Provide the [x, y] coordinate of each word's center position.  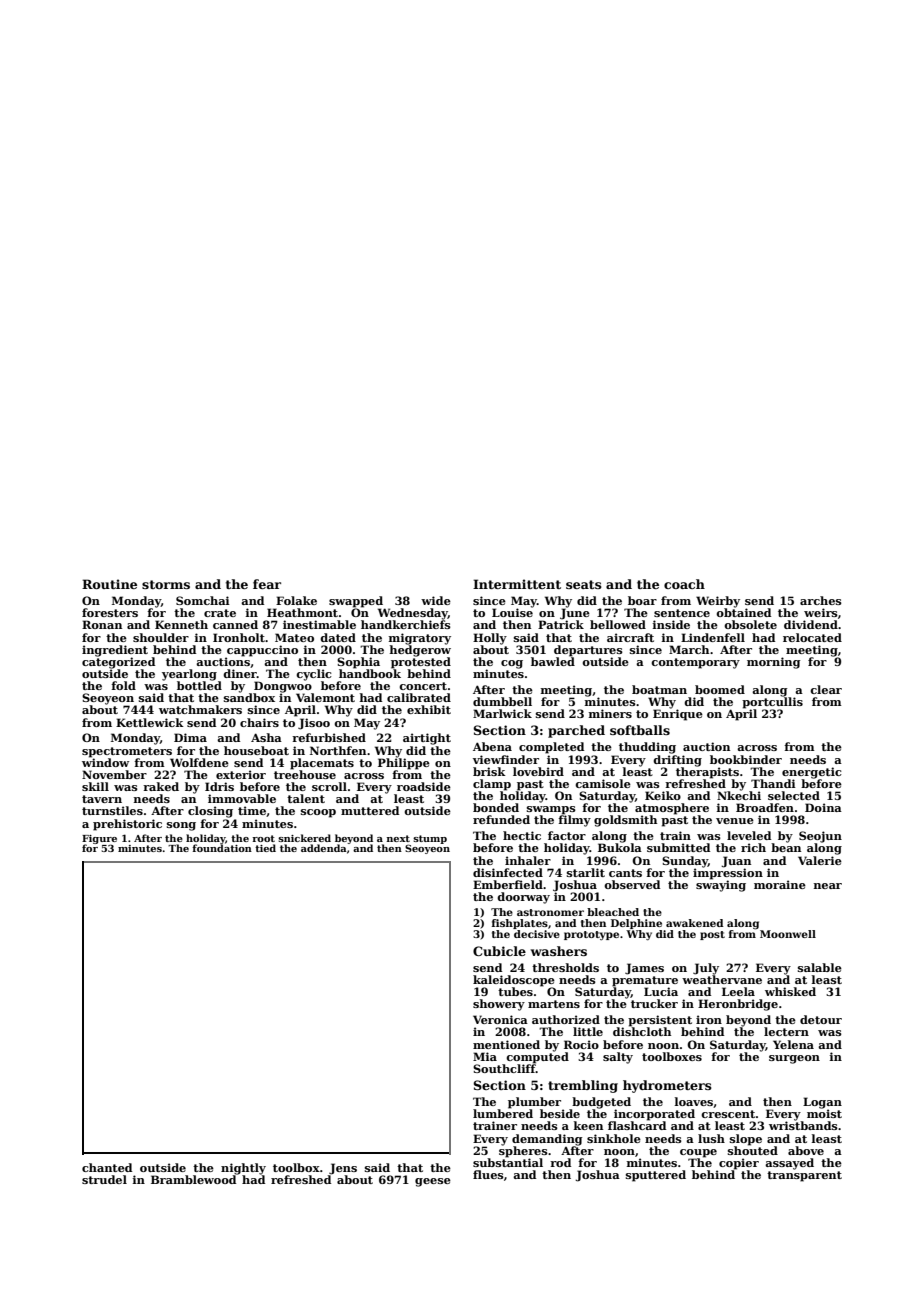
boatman [659, 689]
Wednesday [413, 614]
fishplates [520, 924]
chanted [107, 1167]
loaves [694, 1101]
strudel [104, 1179]
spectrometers [127, 752]
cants [625, 873]
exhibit [429, 709]
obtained [743, 612]
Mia [485, 1056]
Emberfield [508, 884]
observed [632, 884]
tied [265, 848]
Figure [99, 839]
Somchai [203, 600]
